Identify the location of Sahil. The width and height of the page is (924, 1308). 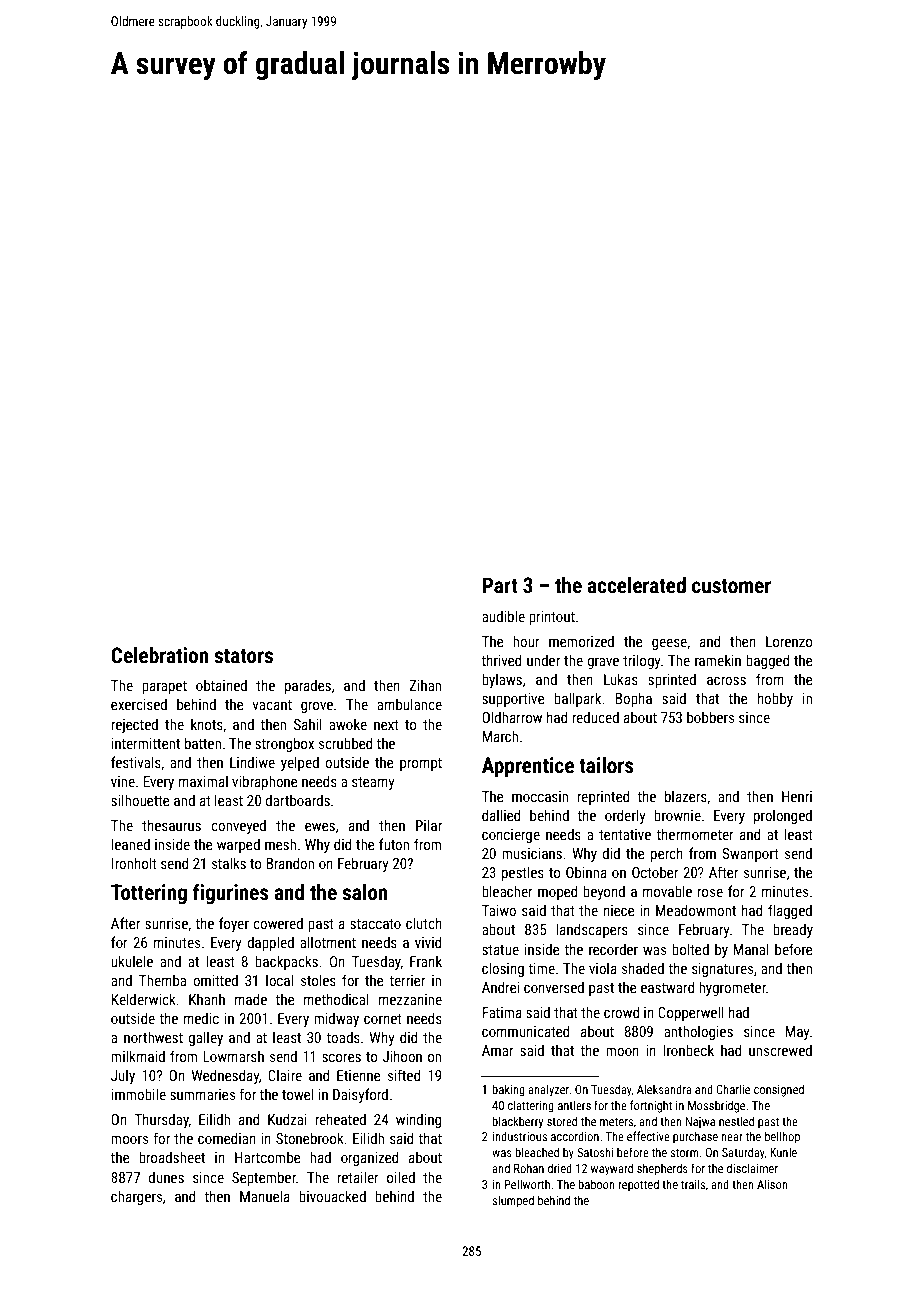
(308, 724).
